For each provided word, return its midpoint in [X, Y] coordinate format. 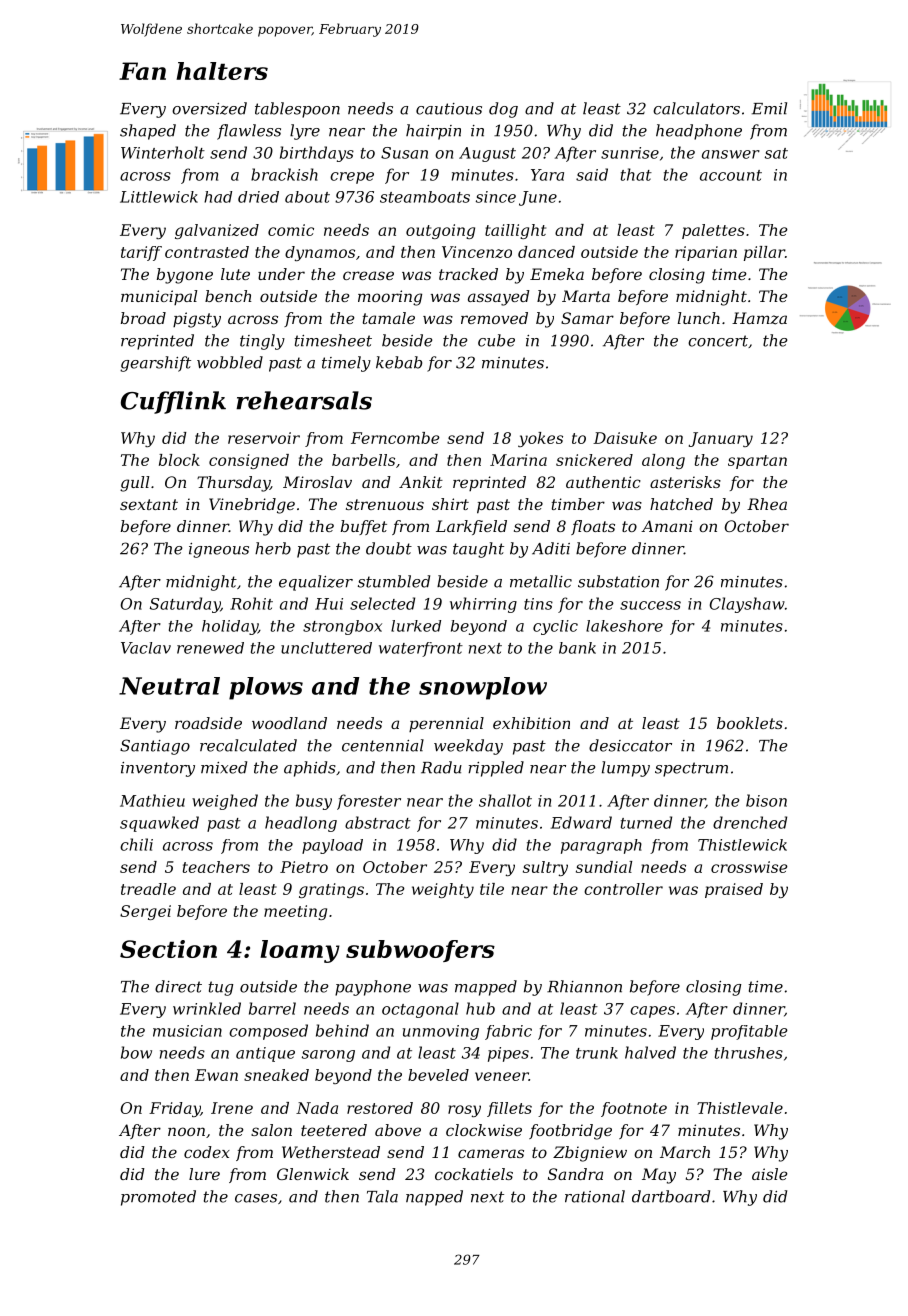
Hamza [759, 318]
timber [578, 504]
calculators [696, 108]
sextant [149, 504]
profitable [749, 1032]
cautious [449, 109]
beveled [438, 1075]
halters [222, 71]
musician [187, 1031]
